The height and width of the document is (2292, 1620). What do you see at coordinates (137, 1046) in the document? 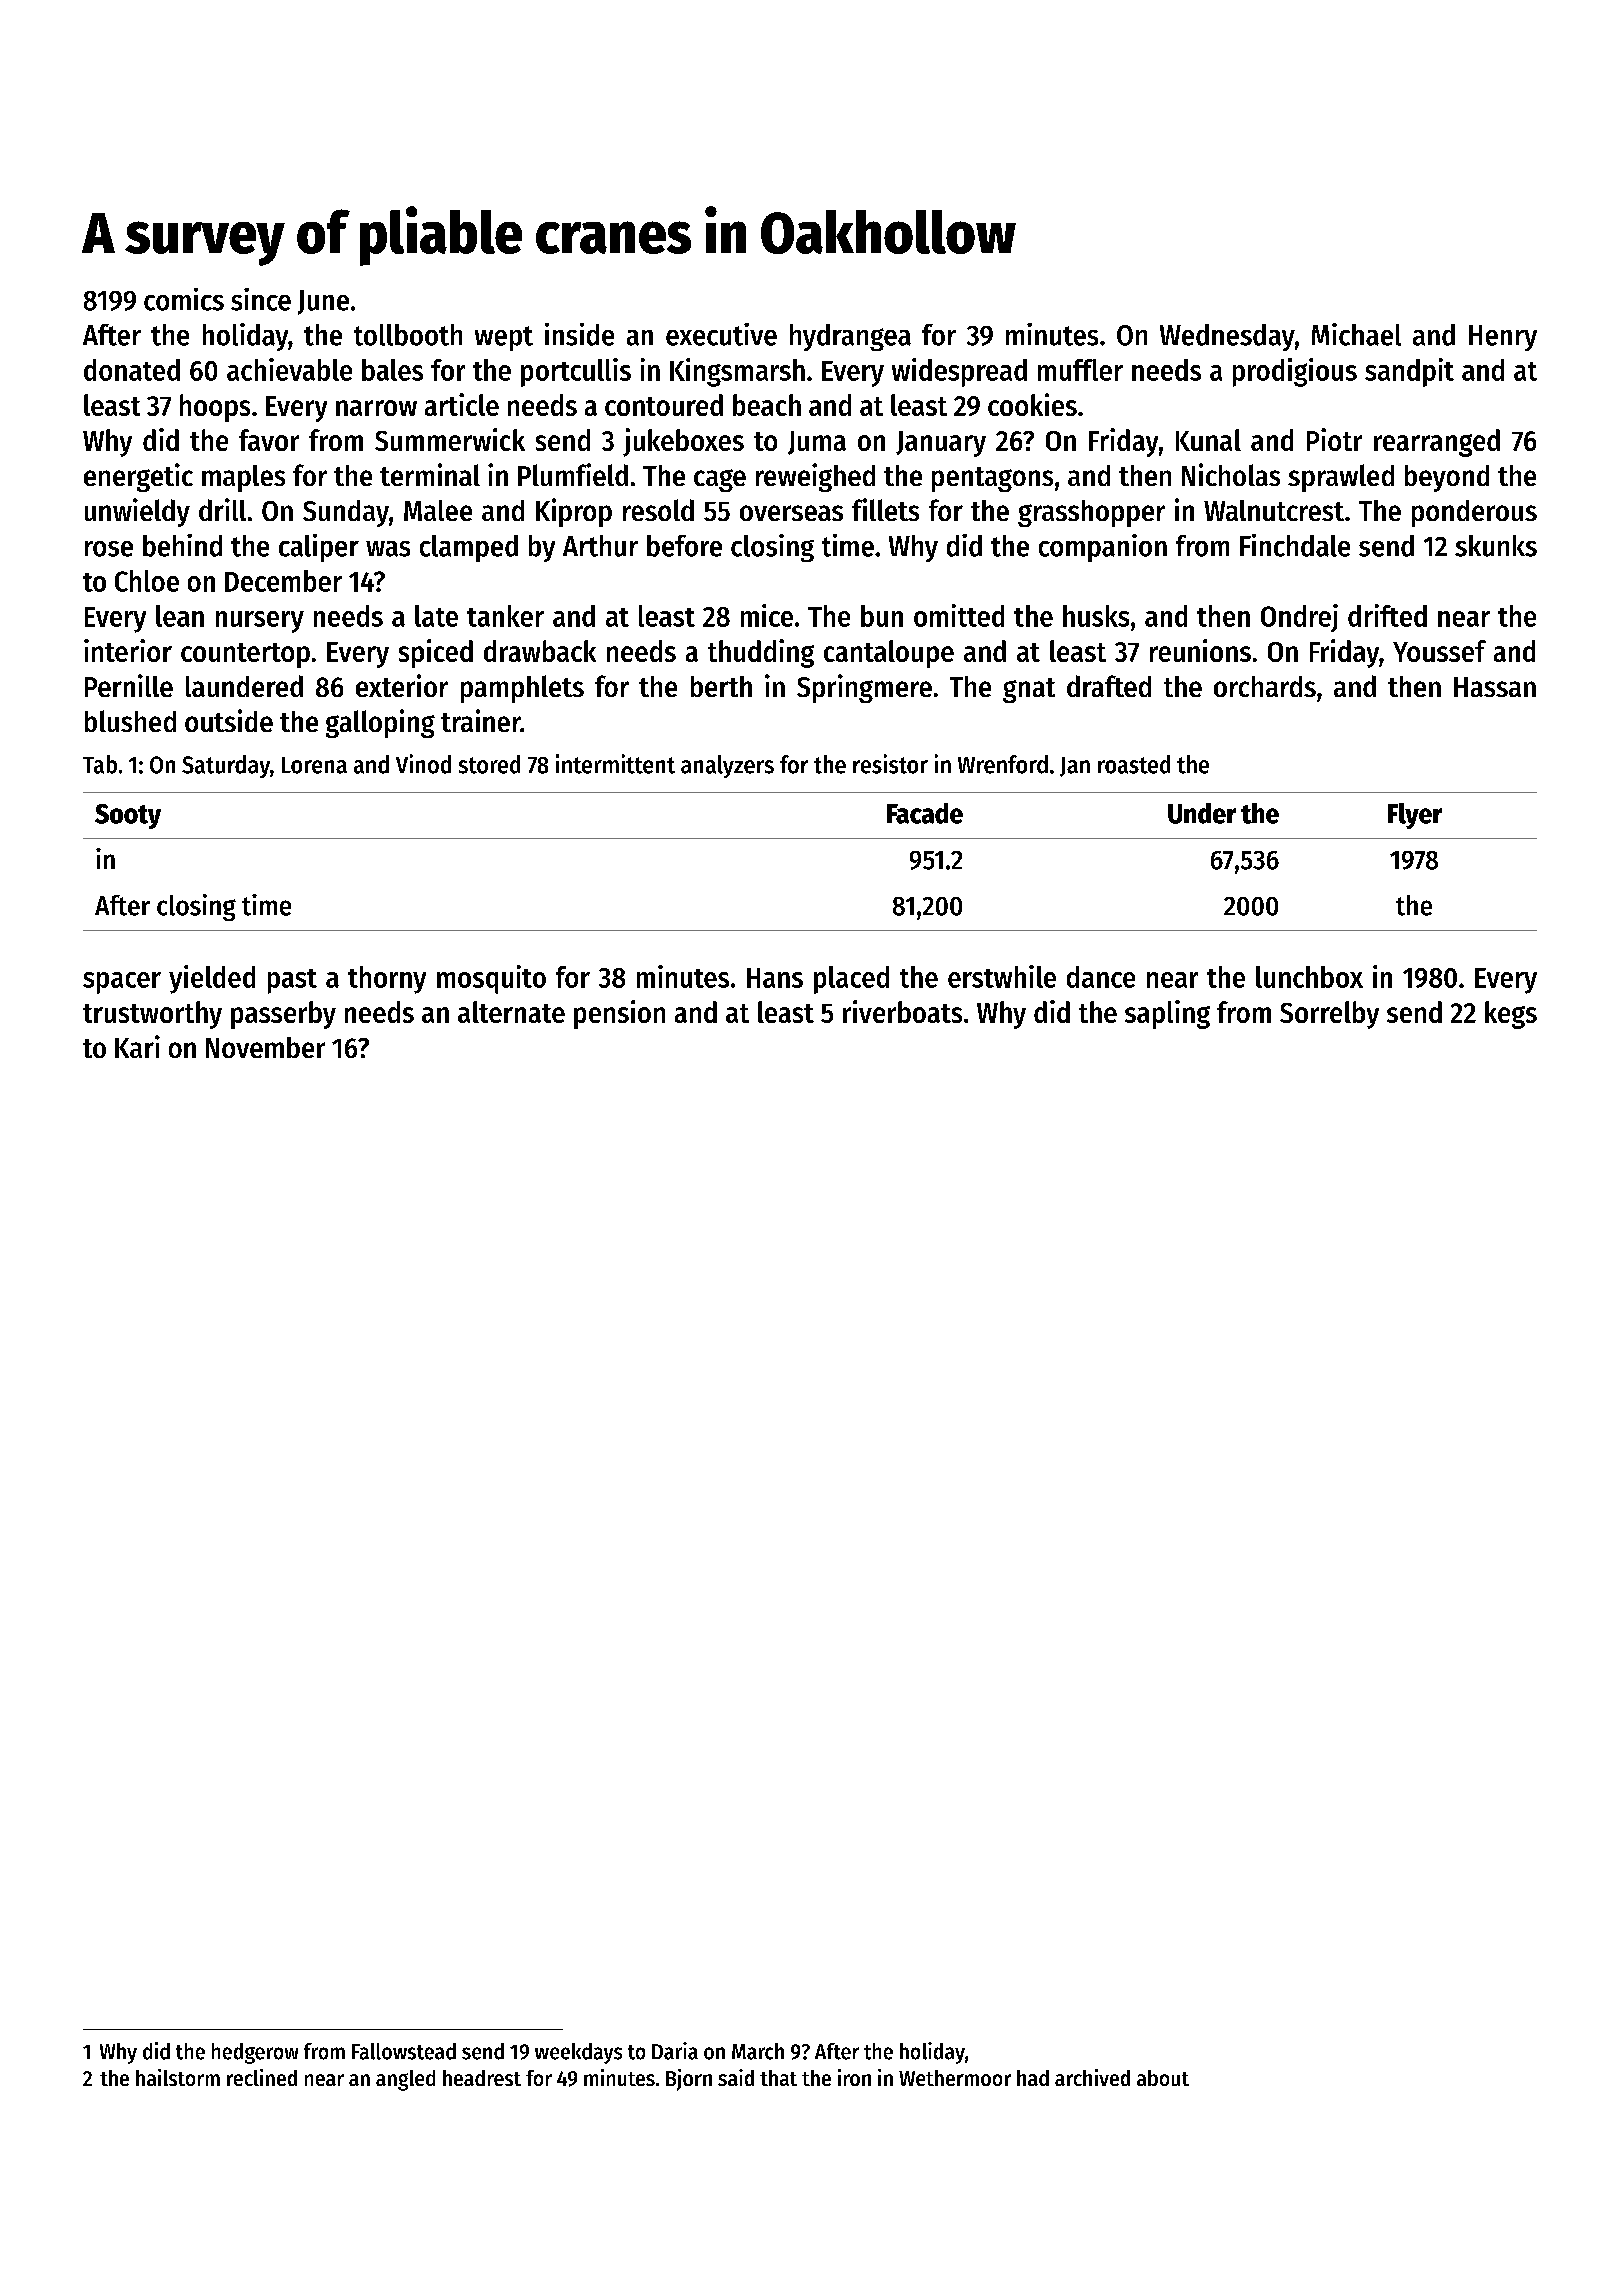
I see `Kari` at bounding box center [137, 1046].
